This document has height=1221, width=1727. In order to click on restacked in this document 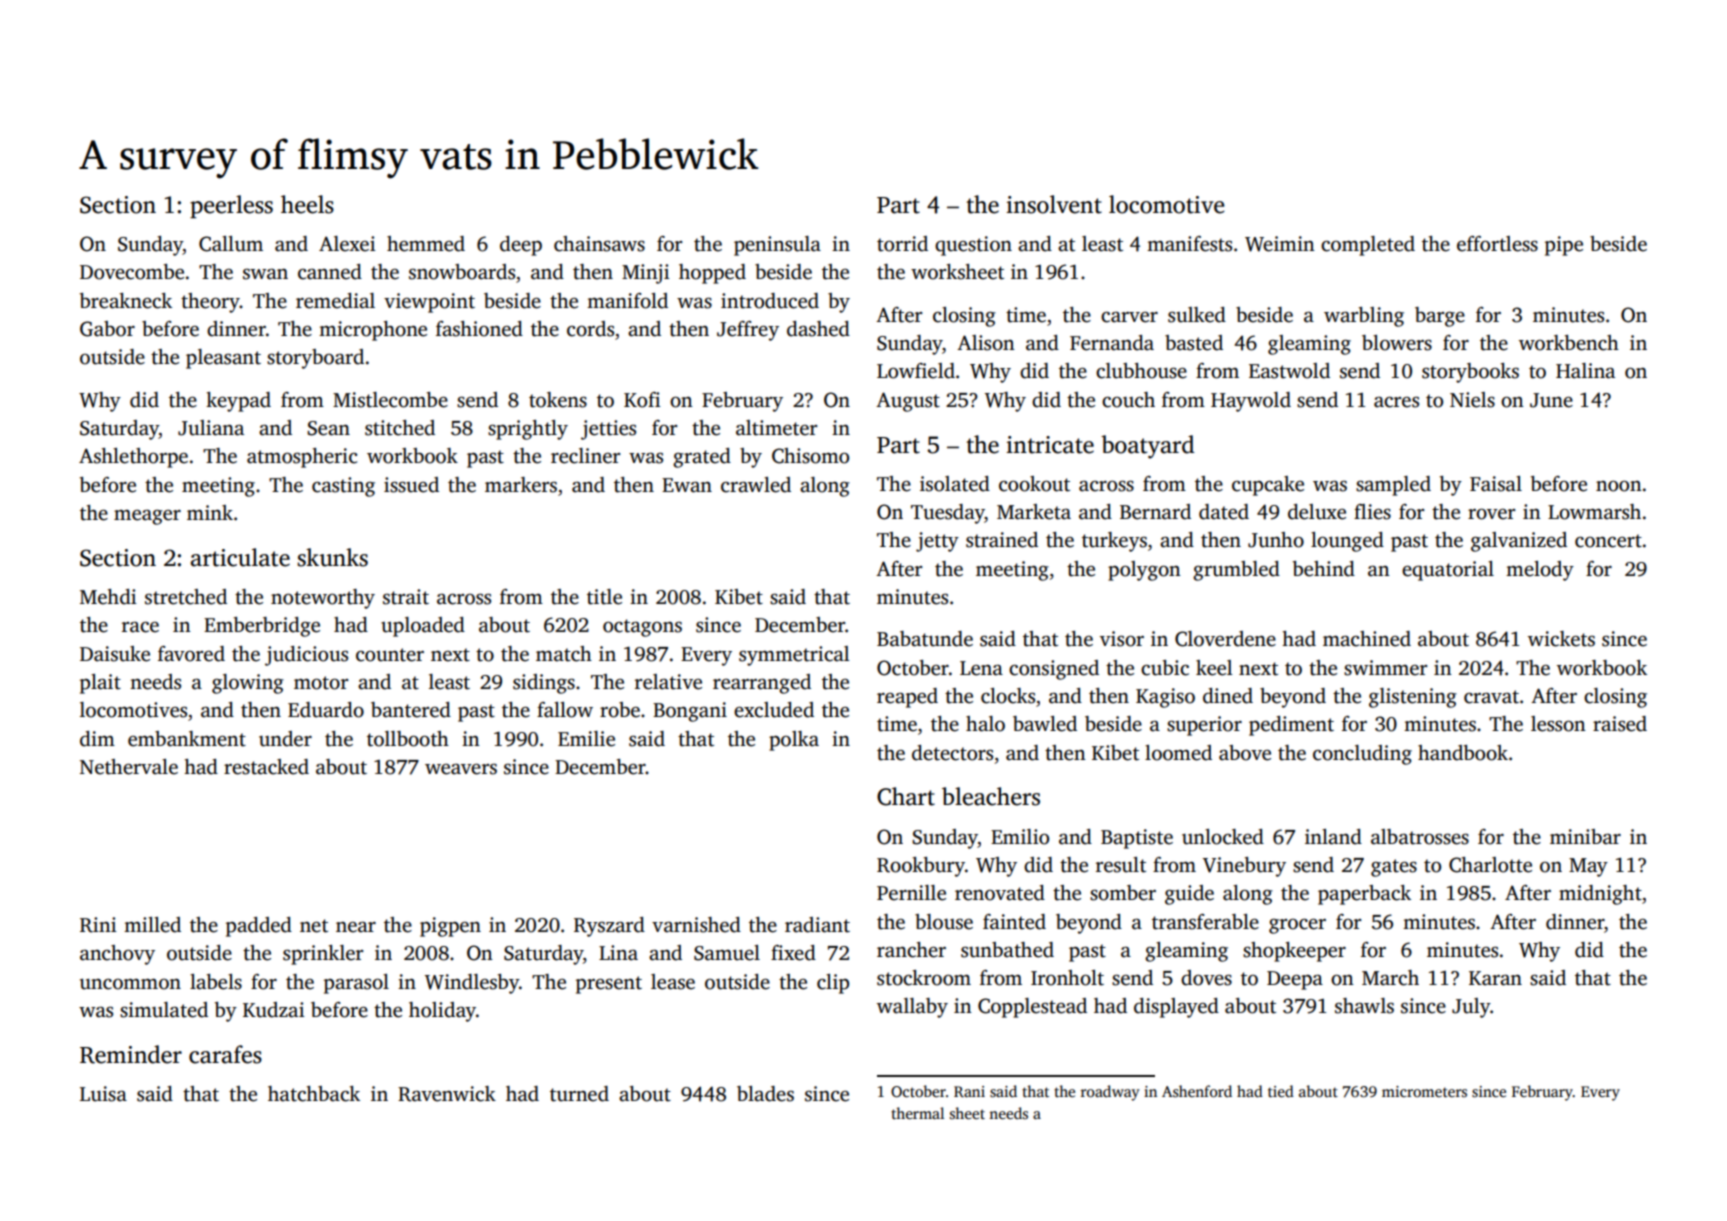, I will do `click(266, 767)`.
